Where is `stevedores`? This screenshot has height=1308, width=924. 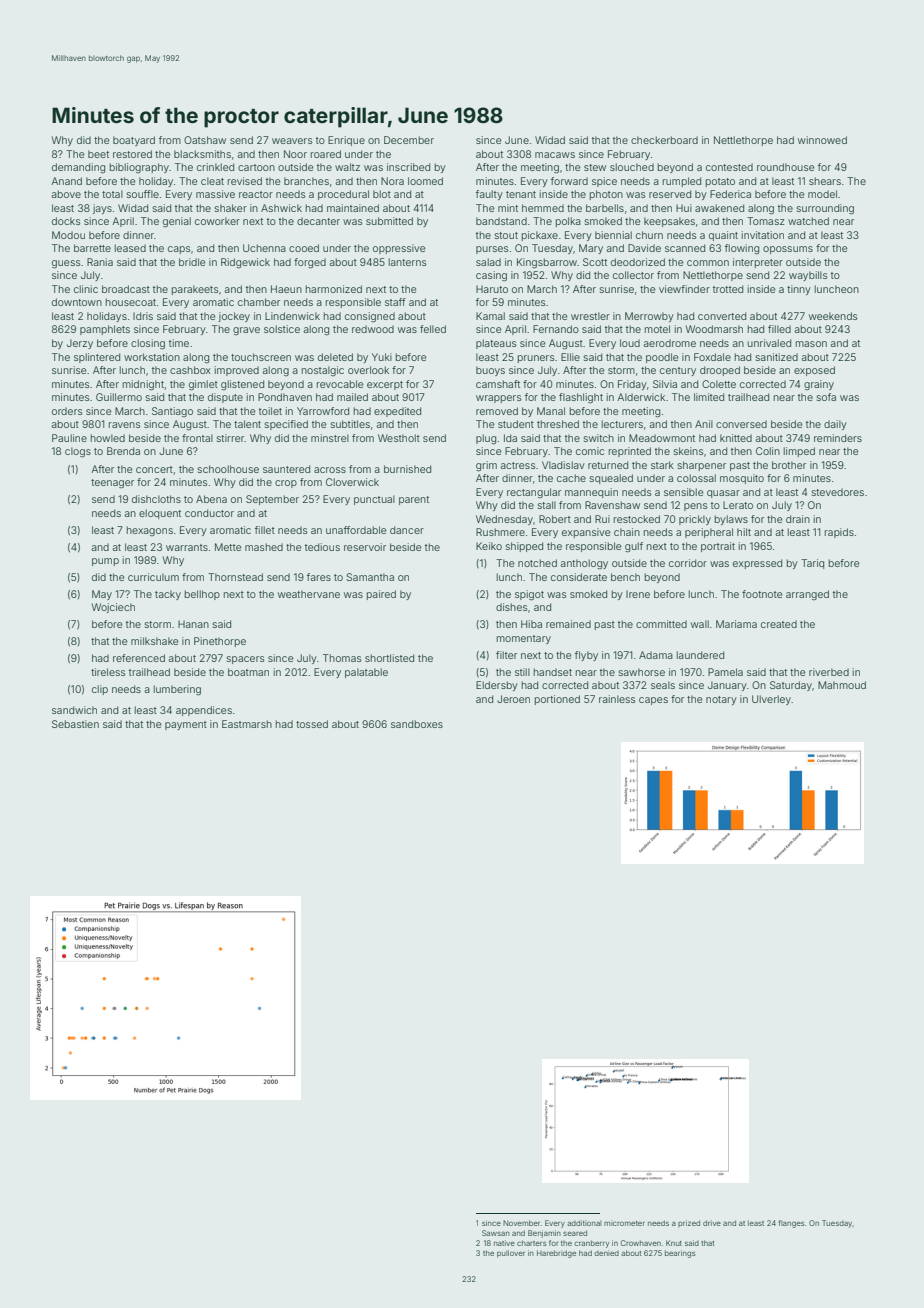 stevedores is located at coordinates (837, 492).
